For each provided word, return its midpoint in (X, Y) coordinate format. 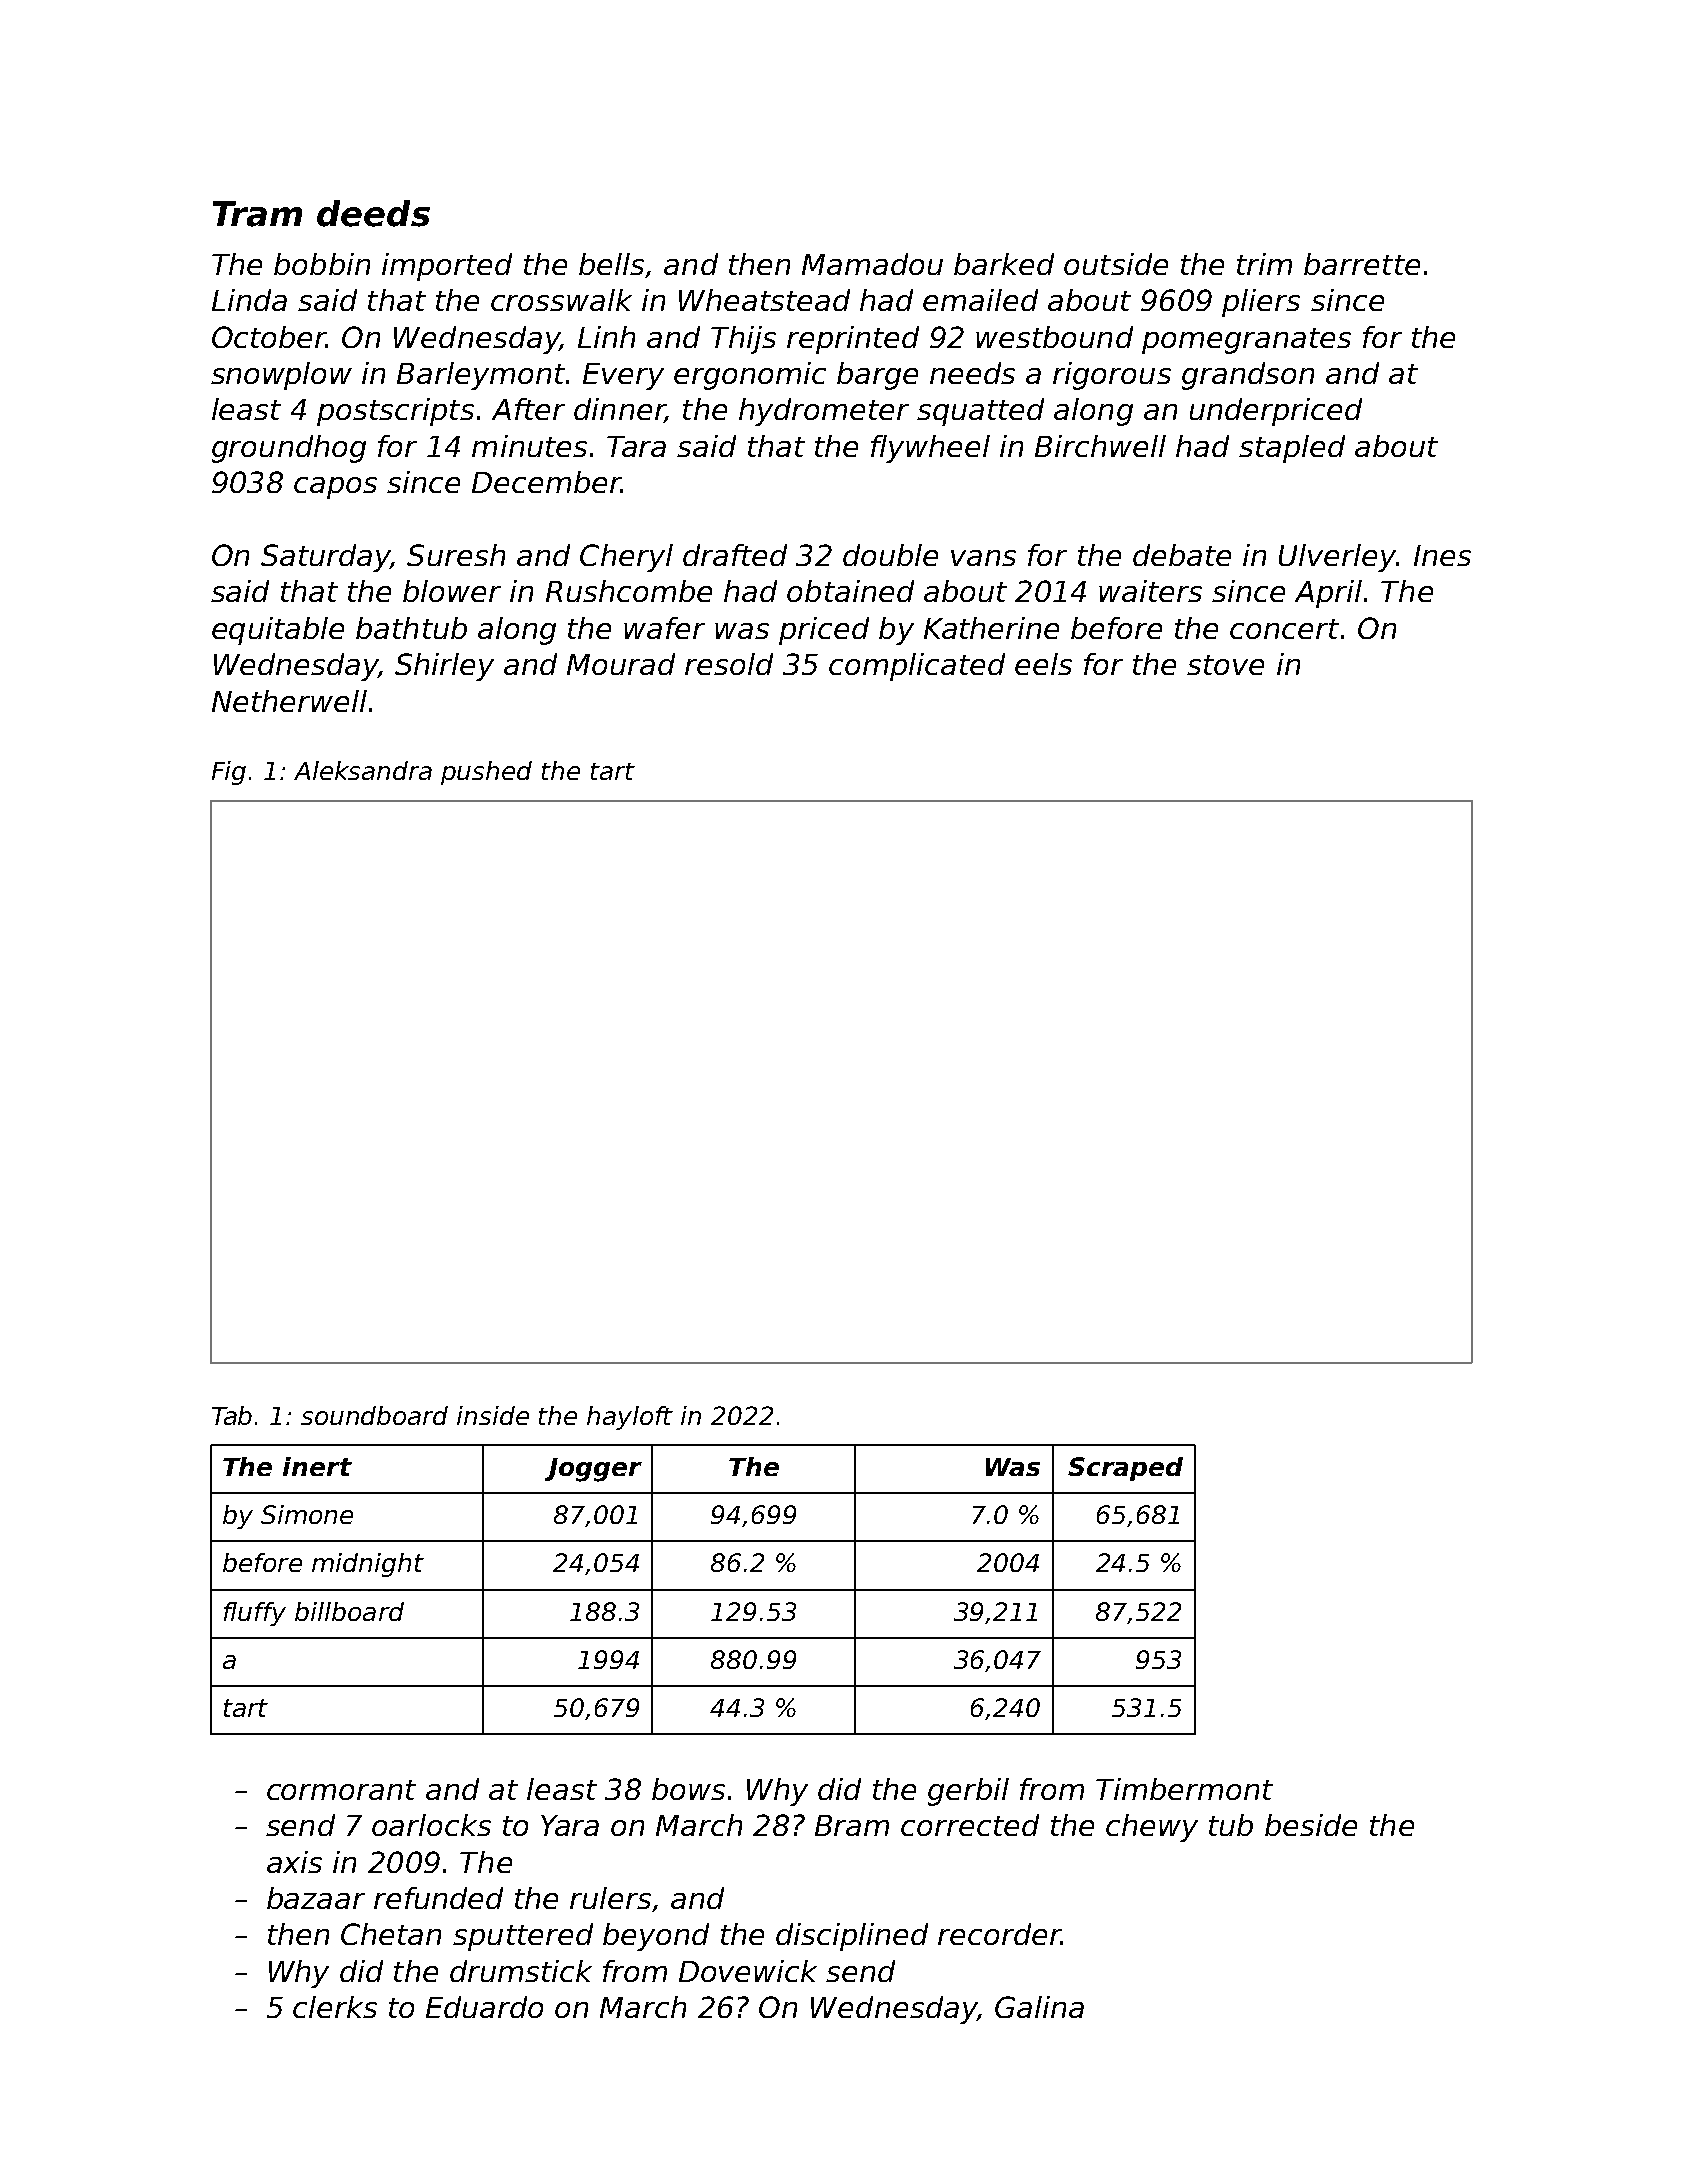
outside (1116, 264)
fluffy (255, 1614)
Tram (257, 214)
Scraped (1125, 1469)
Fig (229, 773)
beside (1311, 1825)
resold (729, 664)
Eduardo (484, 2007)
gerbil (968, 1792)
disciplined (852, 1937)
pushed (486, 773)
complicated (917, 667)
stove (1225, 665)
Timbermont (1184, 1789)
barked (1004, 264)
